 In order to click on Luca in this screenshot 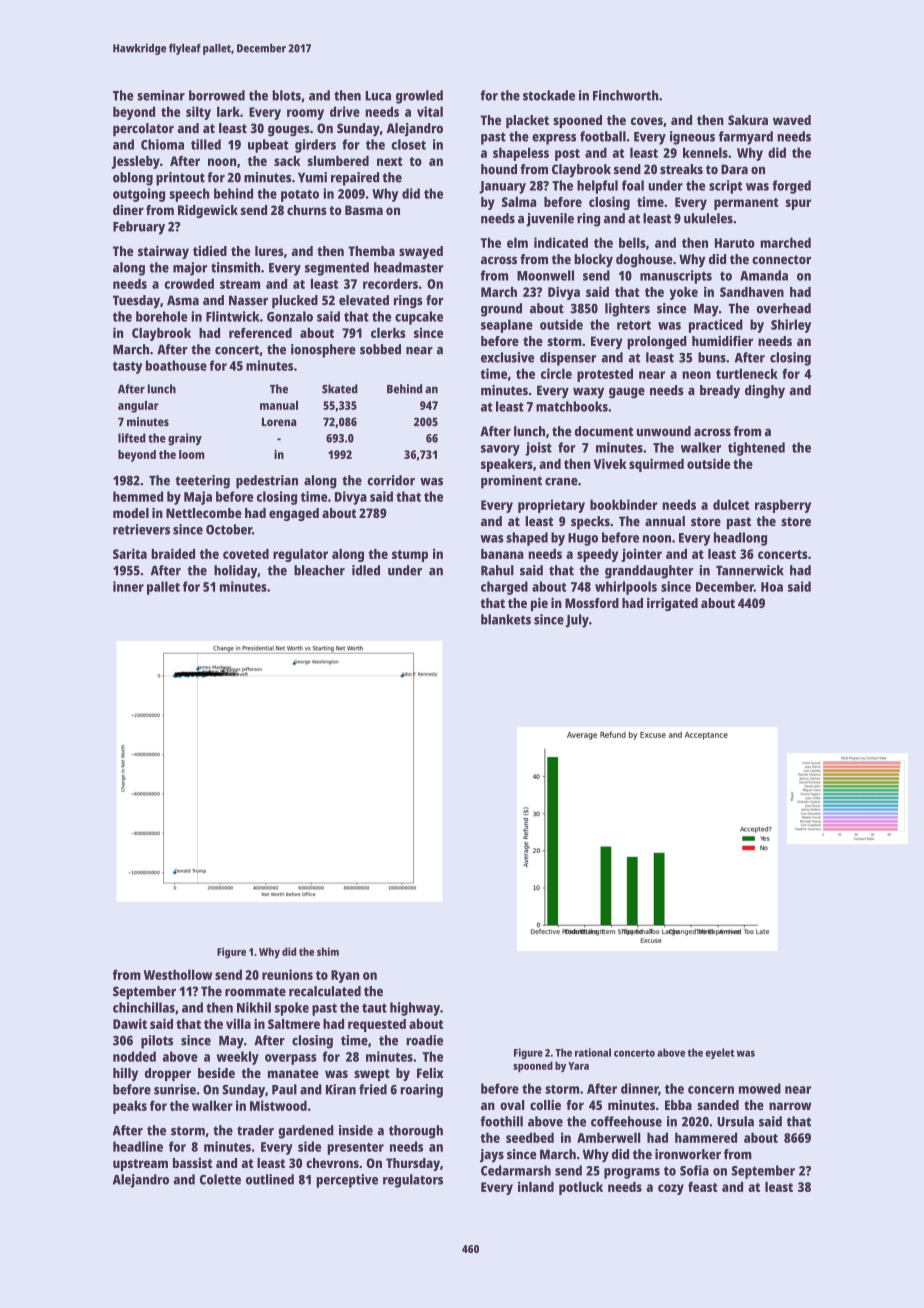, I will do `click(378, 96)`.
